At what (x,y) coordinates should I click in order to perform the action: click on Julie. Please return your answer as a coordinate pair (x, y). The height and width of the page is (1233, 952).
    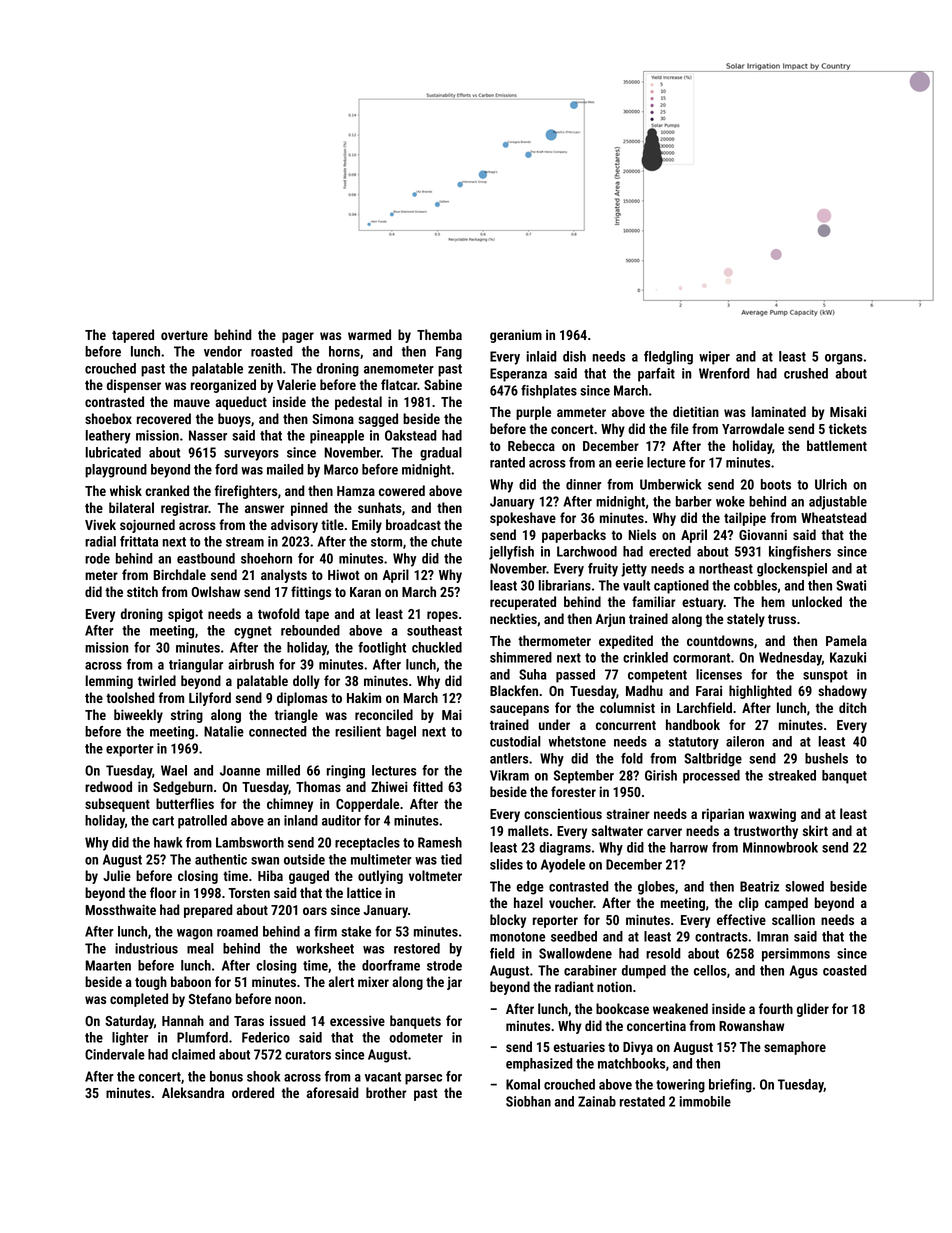
    Looking at the image, I should click on (117, 875).
